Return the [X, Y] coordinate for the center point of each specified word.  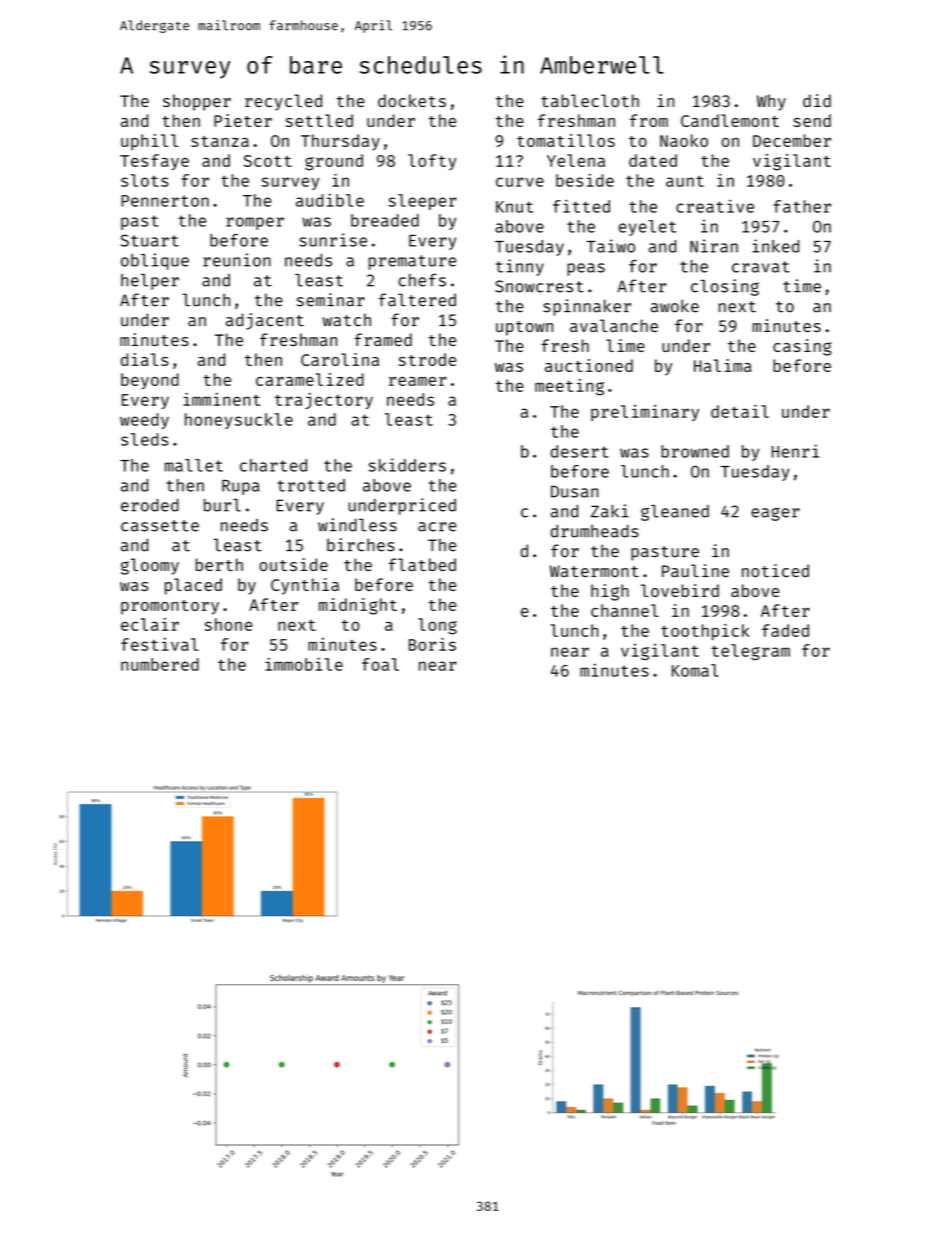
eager [775, 514]
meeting [569, 387]
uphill [149, 142]
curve [520, 182]
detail [740, 411]
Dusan [574, 491]
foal [380, 664]
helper [150, 282]
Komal [695, 670]
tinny [520, 267]
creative [715, 206]
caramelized [310, 379]
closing [725, 287]
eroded [150, 505]
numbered [160, 664]
